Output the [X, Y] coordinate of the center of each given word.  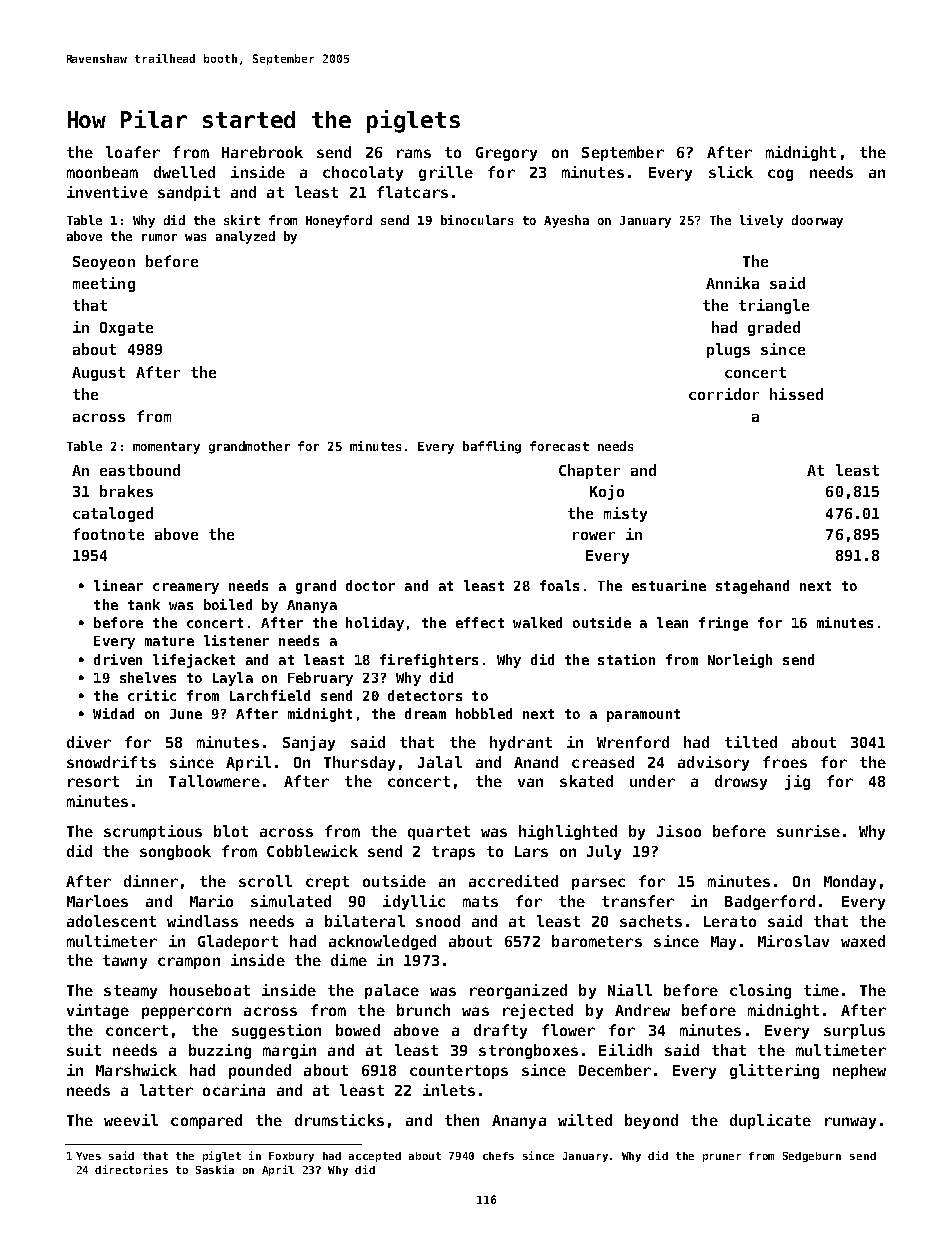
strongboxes [528, 1051]
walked [537, 622]
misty [625, 514]
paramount [643, 715]
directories [131, 1169]
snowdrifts [111, 762]
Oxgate [126, 329]
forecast [559, 446]
